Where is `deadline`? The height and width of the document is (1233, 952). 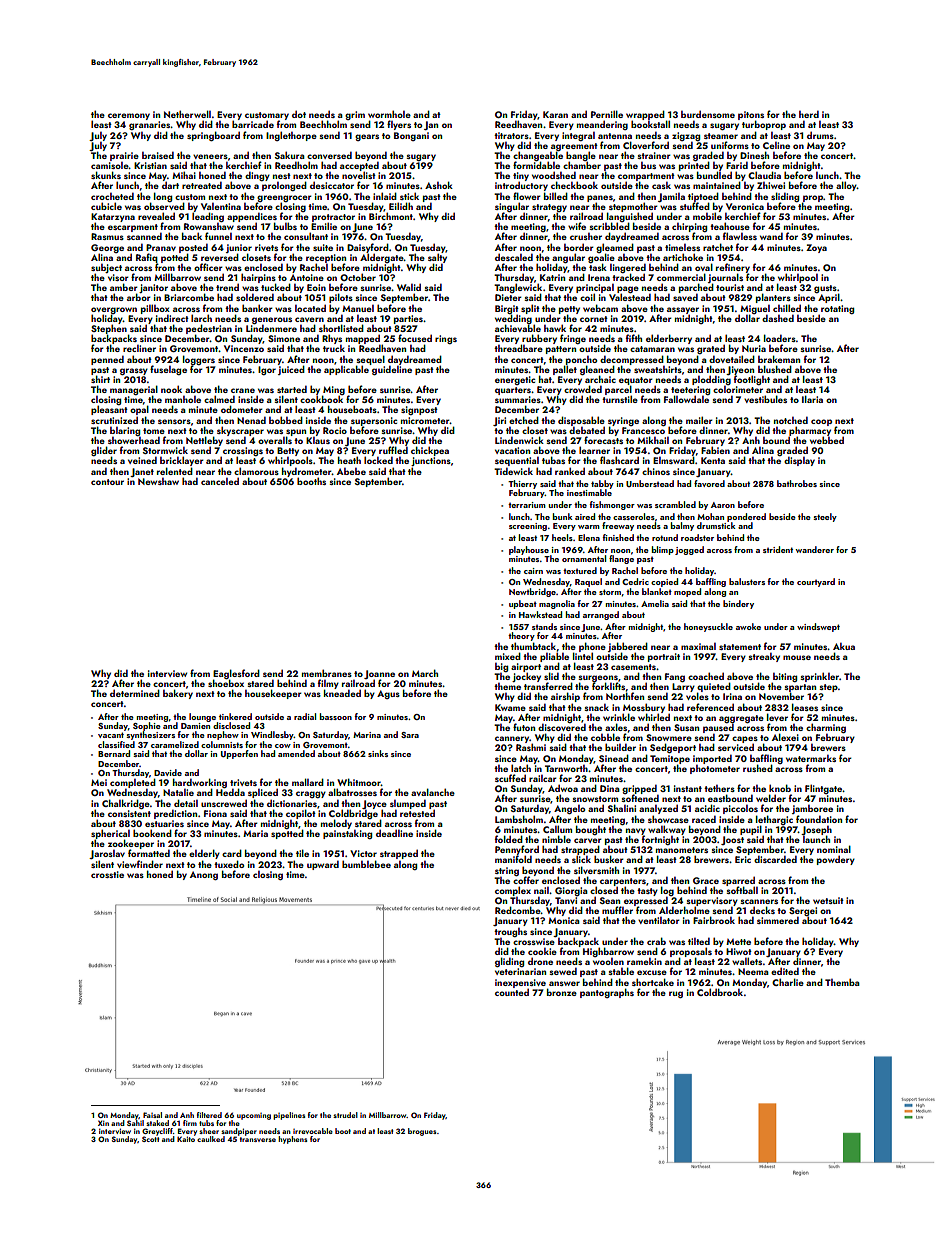 deadline is located at coordinates (394, 833).
